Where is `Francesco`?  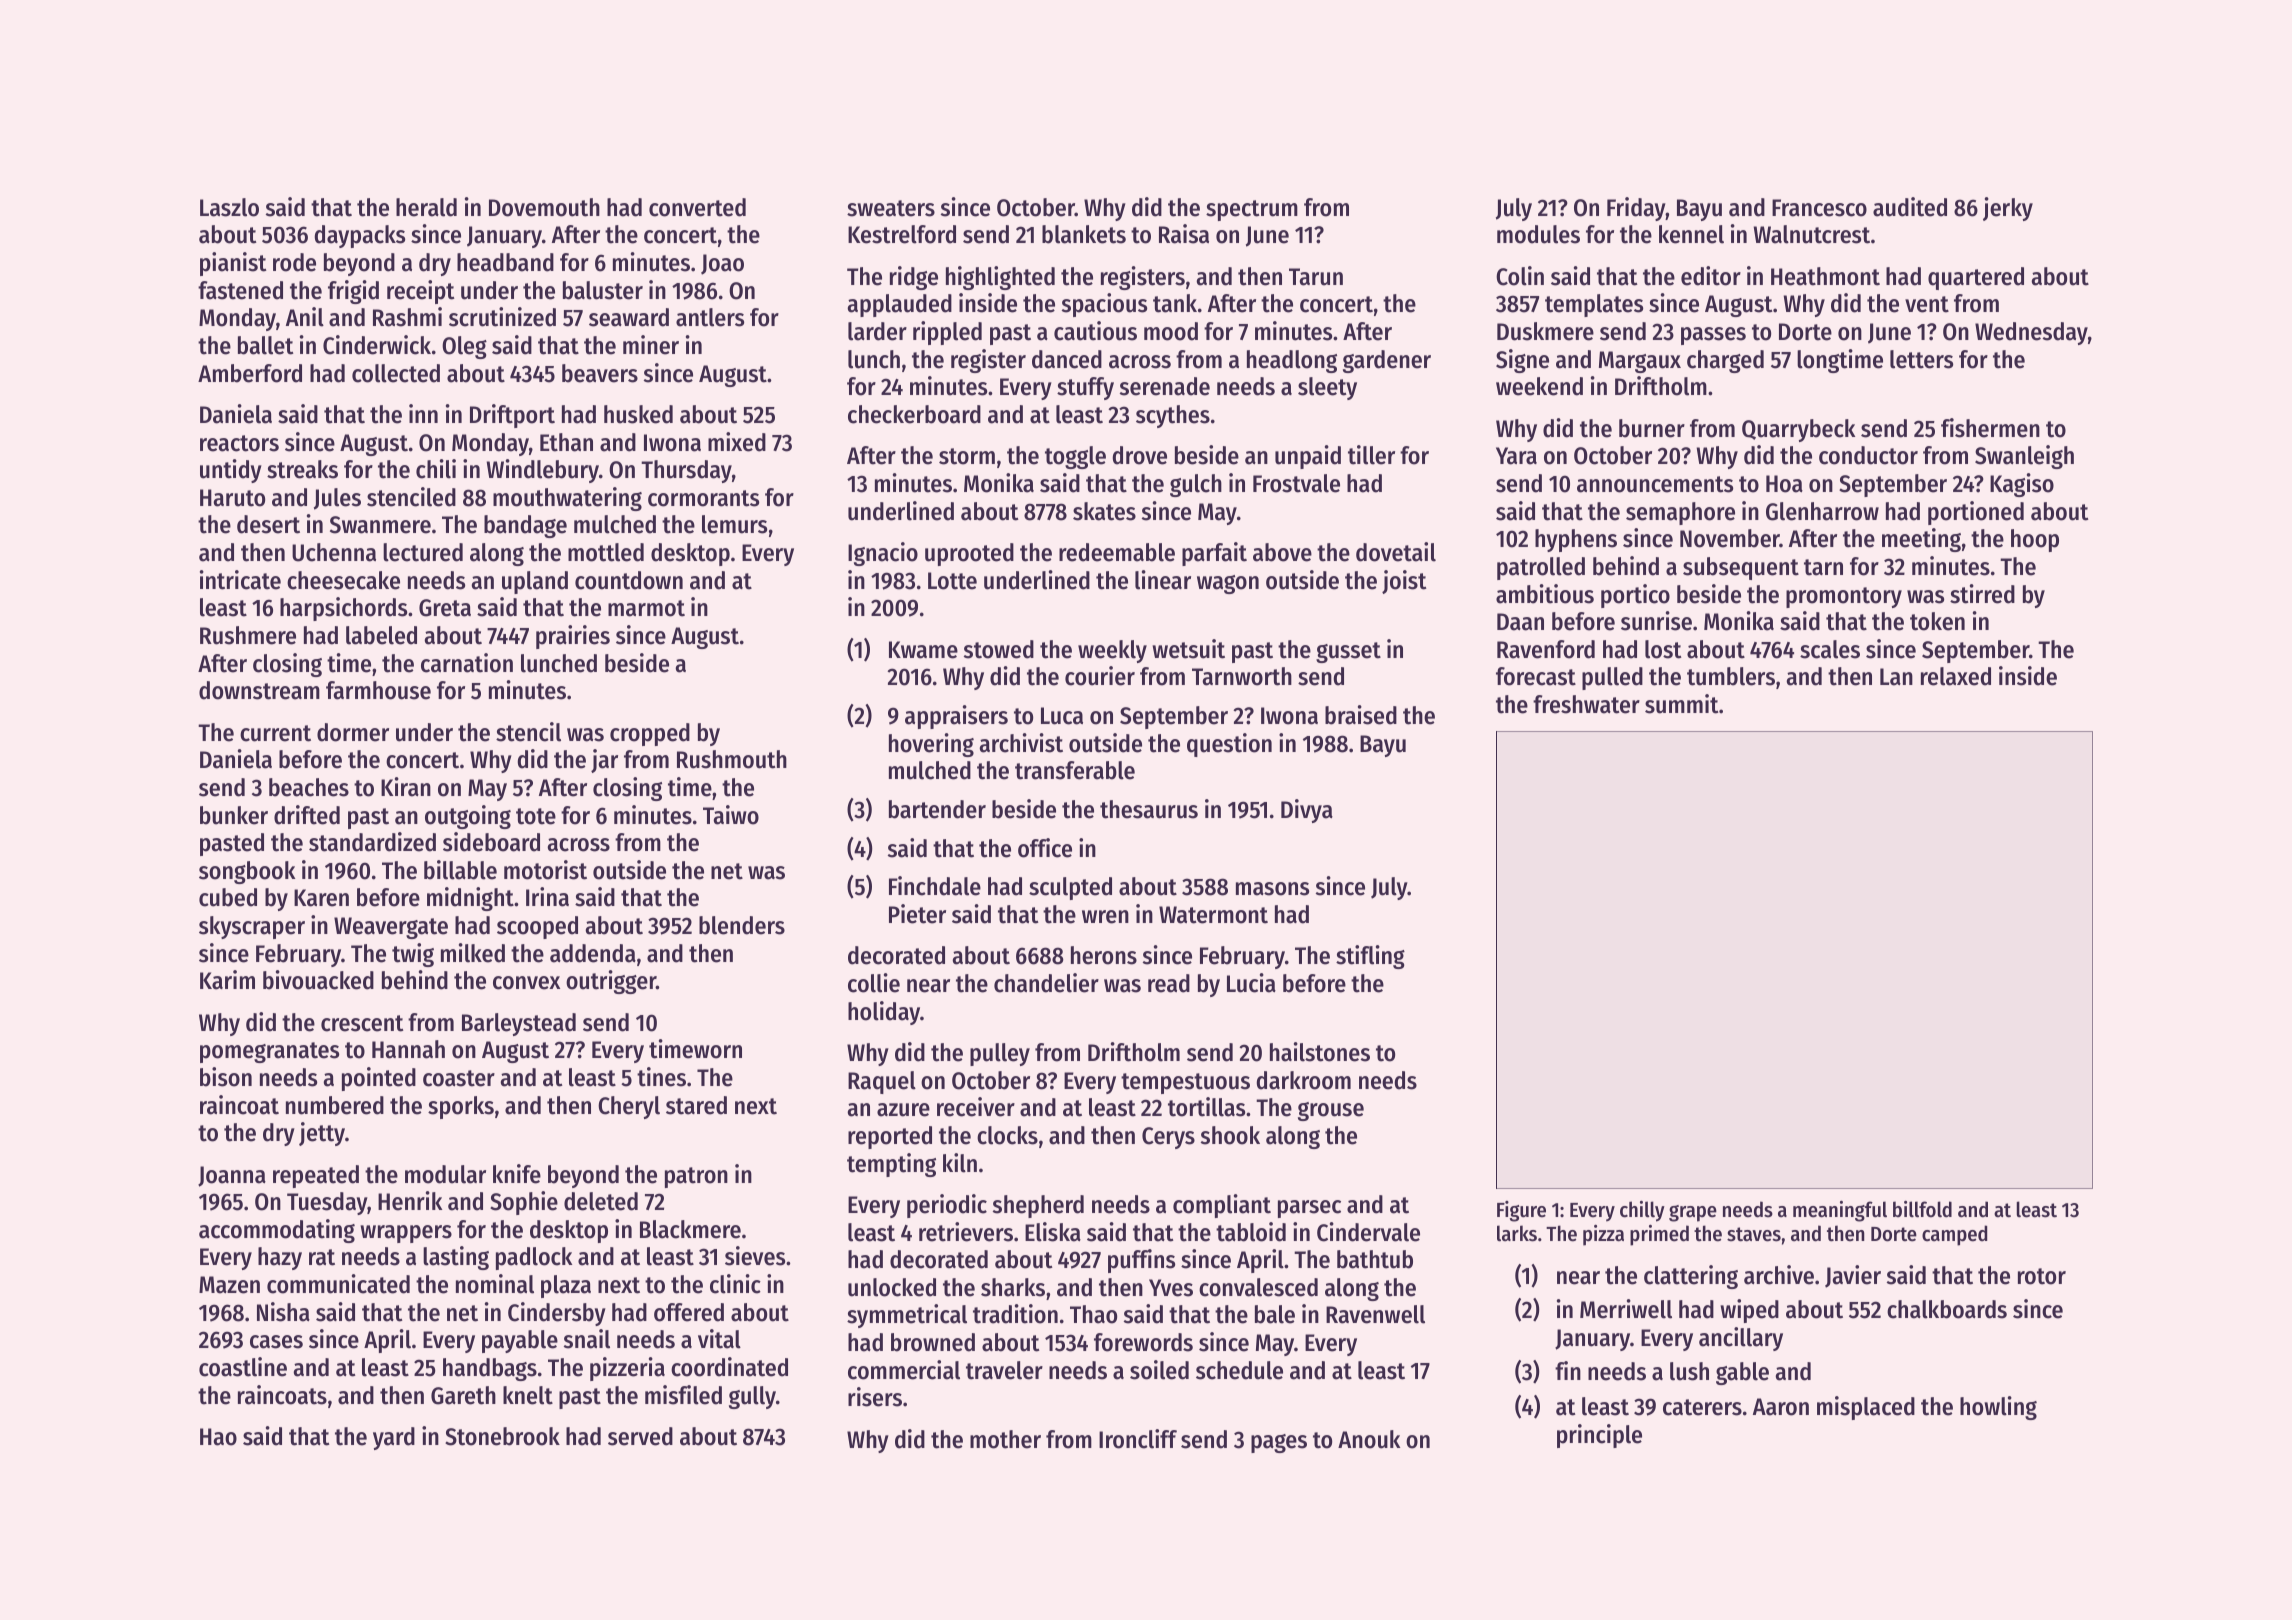 Francesco is located at coordinates (1819, 208).
